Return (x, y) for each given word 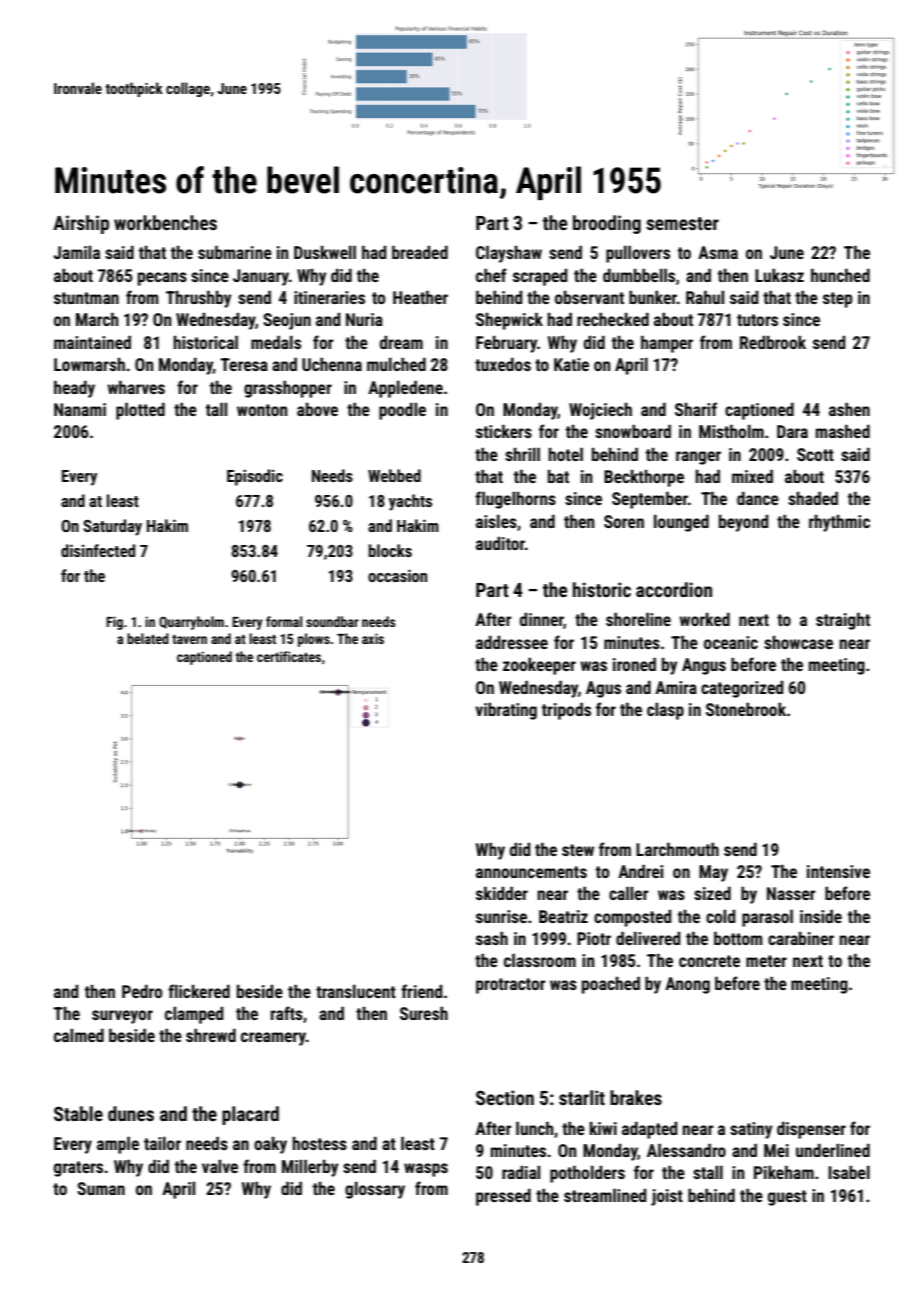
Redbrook (773, 342)
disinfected (98, 550)
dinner (542, 621)
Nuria (364, 319)
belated (148, 638)
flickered (199, 991)
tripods (566, 711)
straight (843, 621)
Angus (704, 666)
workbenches (165, 222)
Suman (101, 1188)
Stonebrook (746, 709)
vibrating (506, 711)
